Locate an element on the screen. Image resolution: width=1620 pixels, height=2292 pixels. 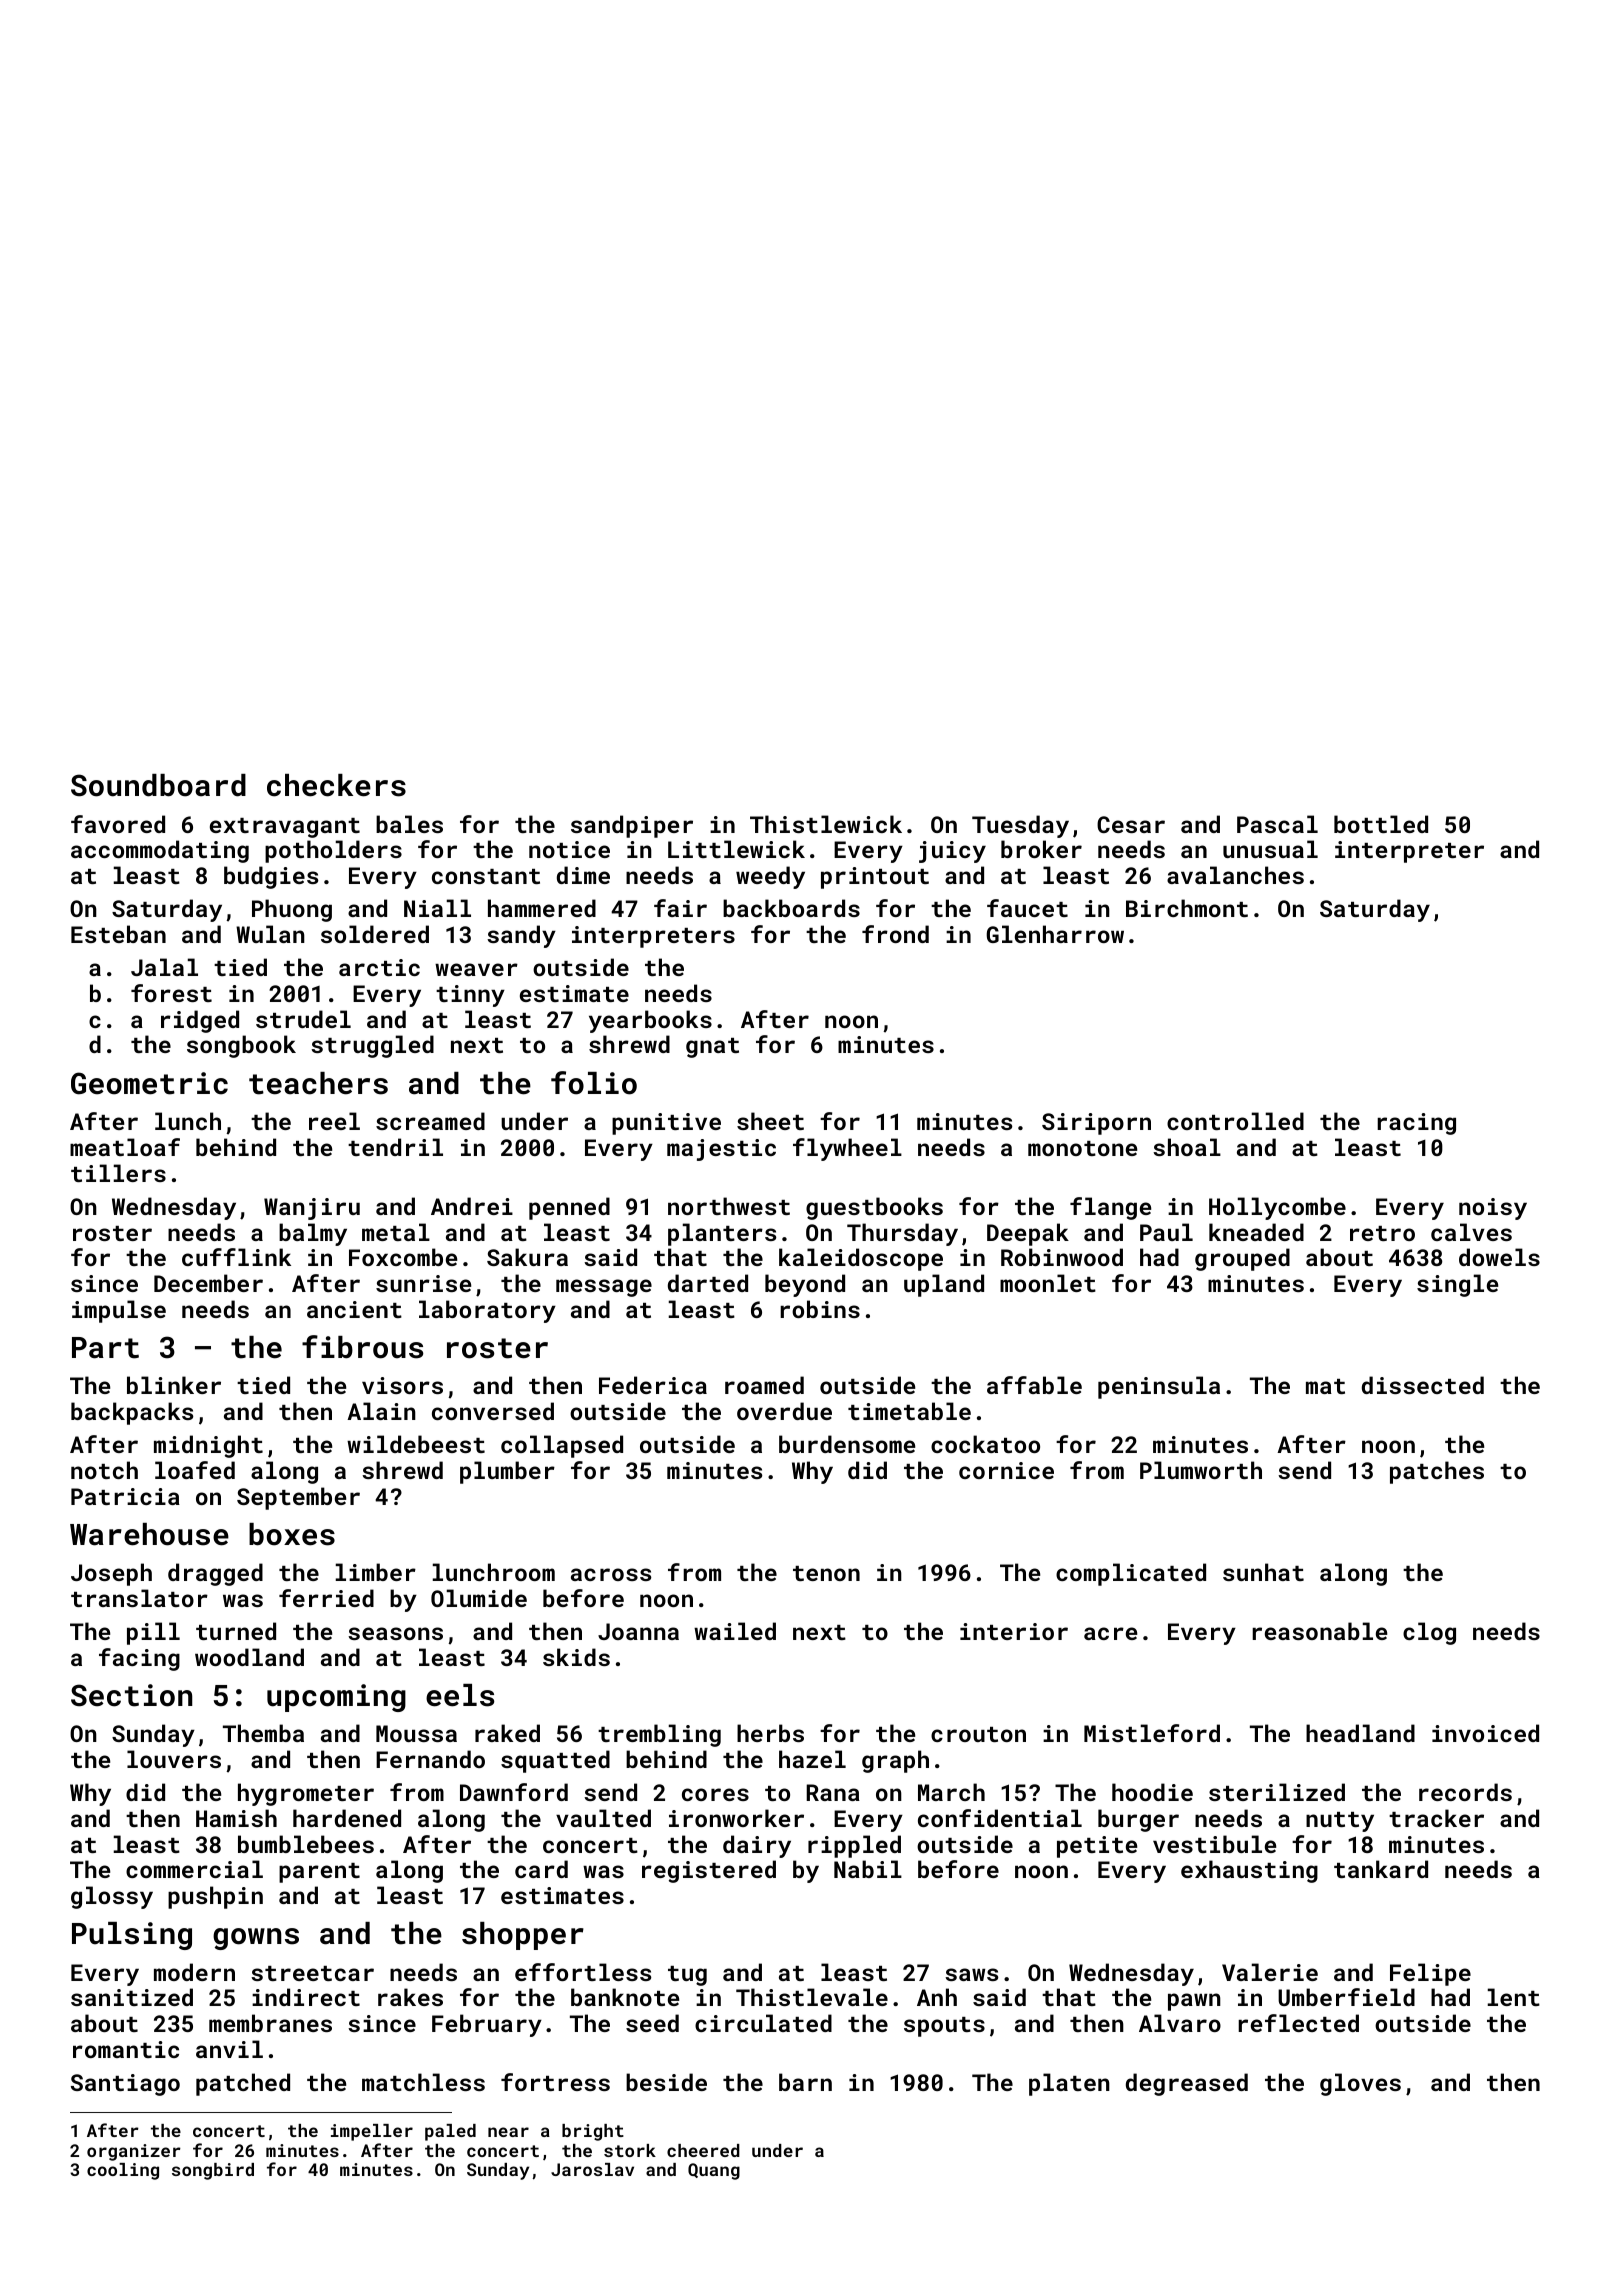
modern is located at coordinates (194, 1972).
